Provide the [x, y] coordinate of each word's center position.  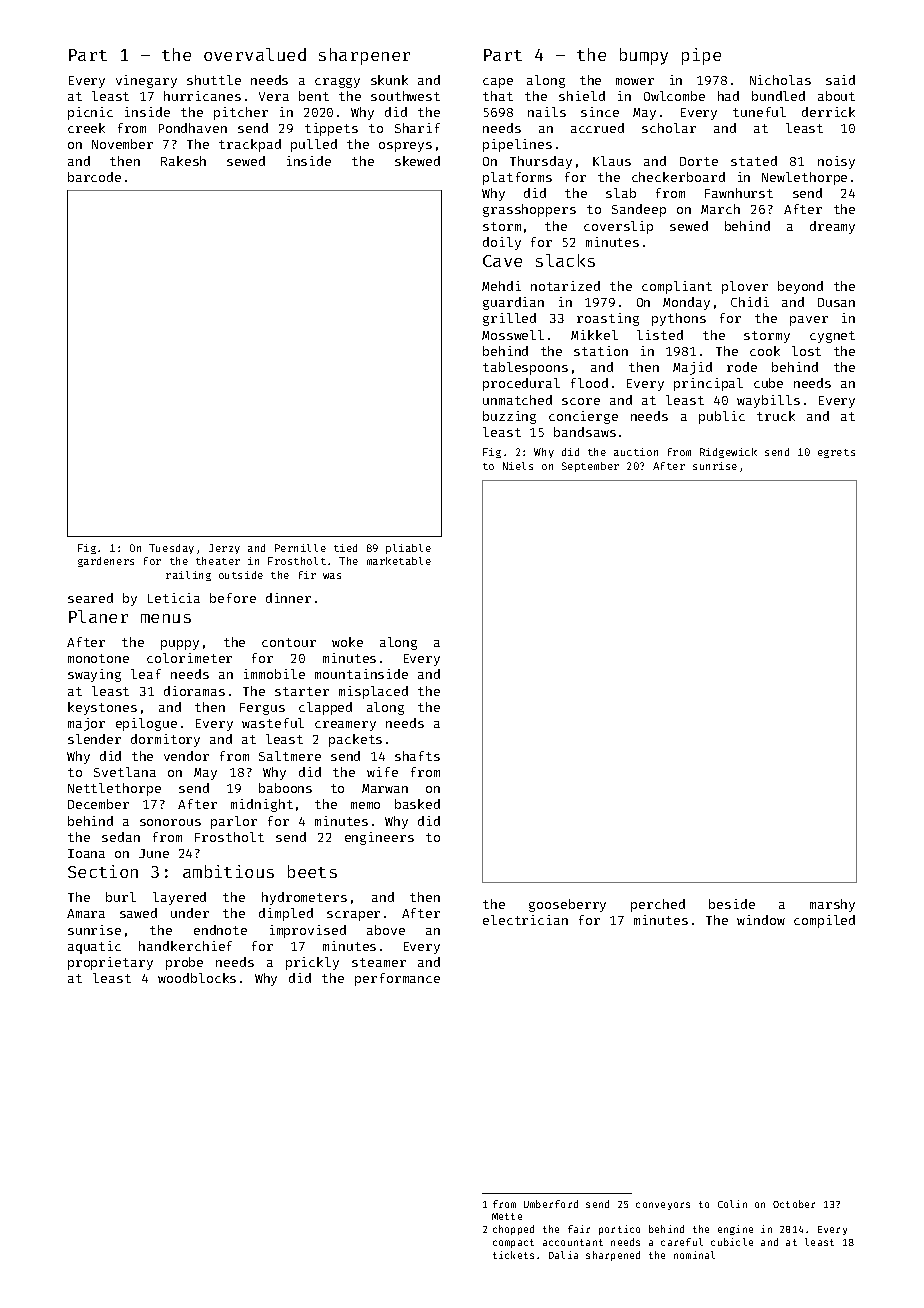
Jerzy [224, 549]
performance [397, 979]
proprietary [110, 963]
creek [86, 128]
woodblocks [197, 978]
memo [365, 805]
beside [732, 904]
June [154, 853]
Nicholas [780, 80]
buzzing [509, 417]
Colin [732, 1204]
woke [347, 642]
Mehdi [501, 286]
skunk [389, 80]
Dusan [836, 302]
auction [636, 452]
